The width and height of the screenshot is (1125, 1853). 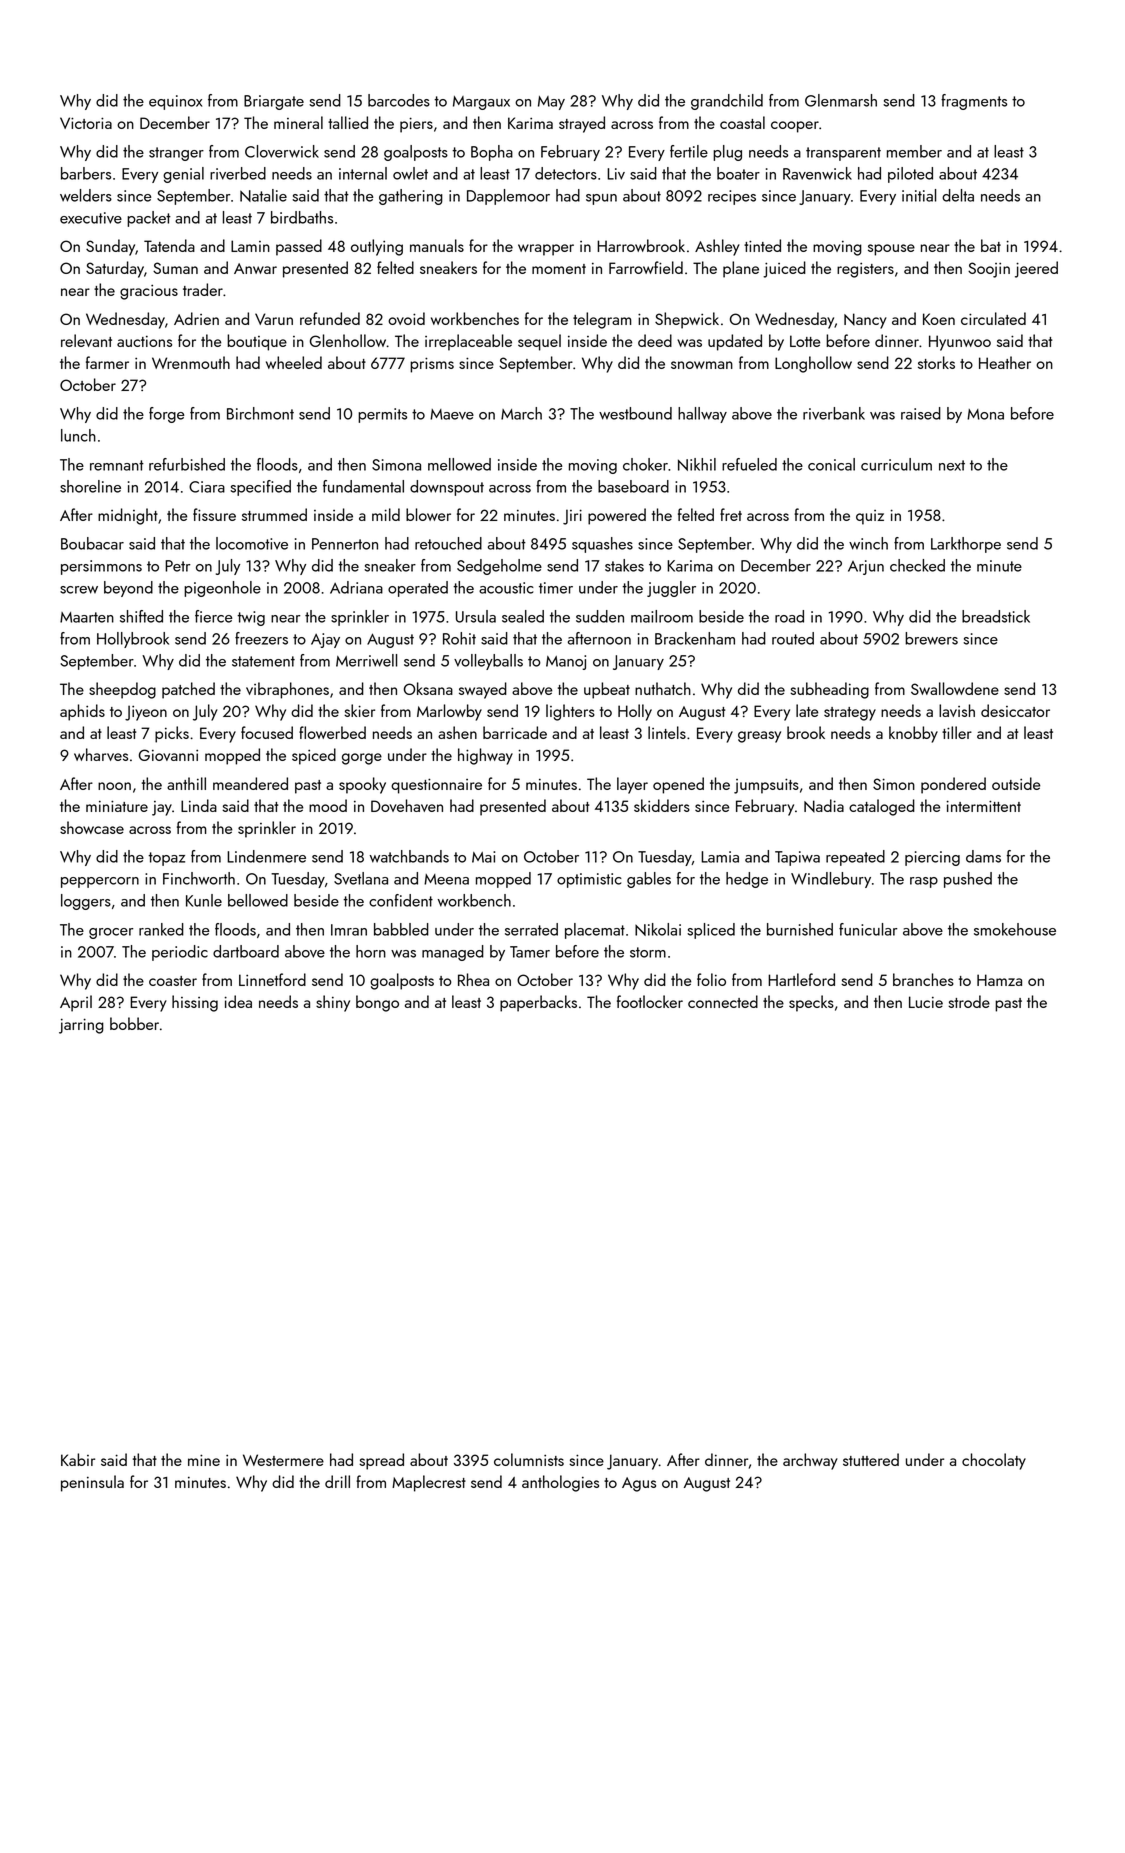 I want to click on bobber, so click(x=134, y=1023).
